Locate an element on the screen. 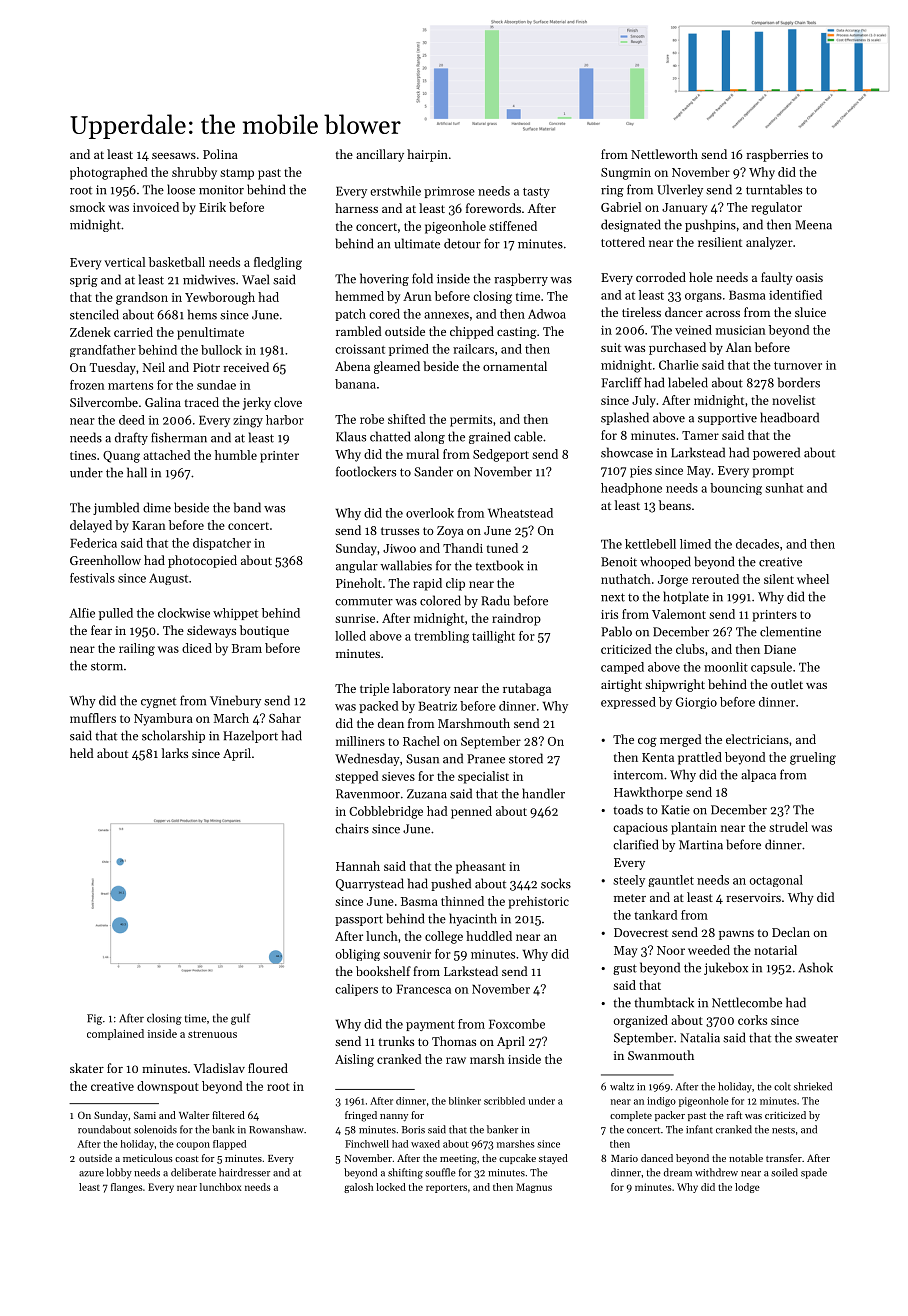 The image size is (908, 1316). grueling is located at coordinates (813, 758).
